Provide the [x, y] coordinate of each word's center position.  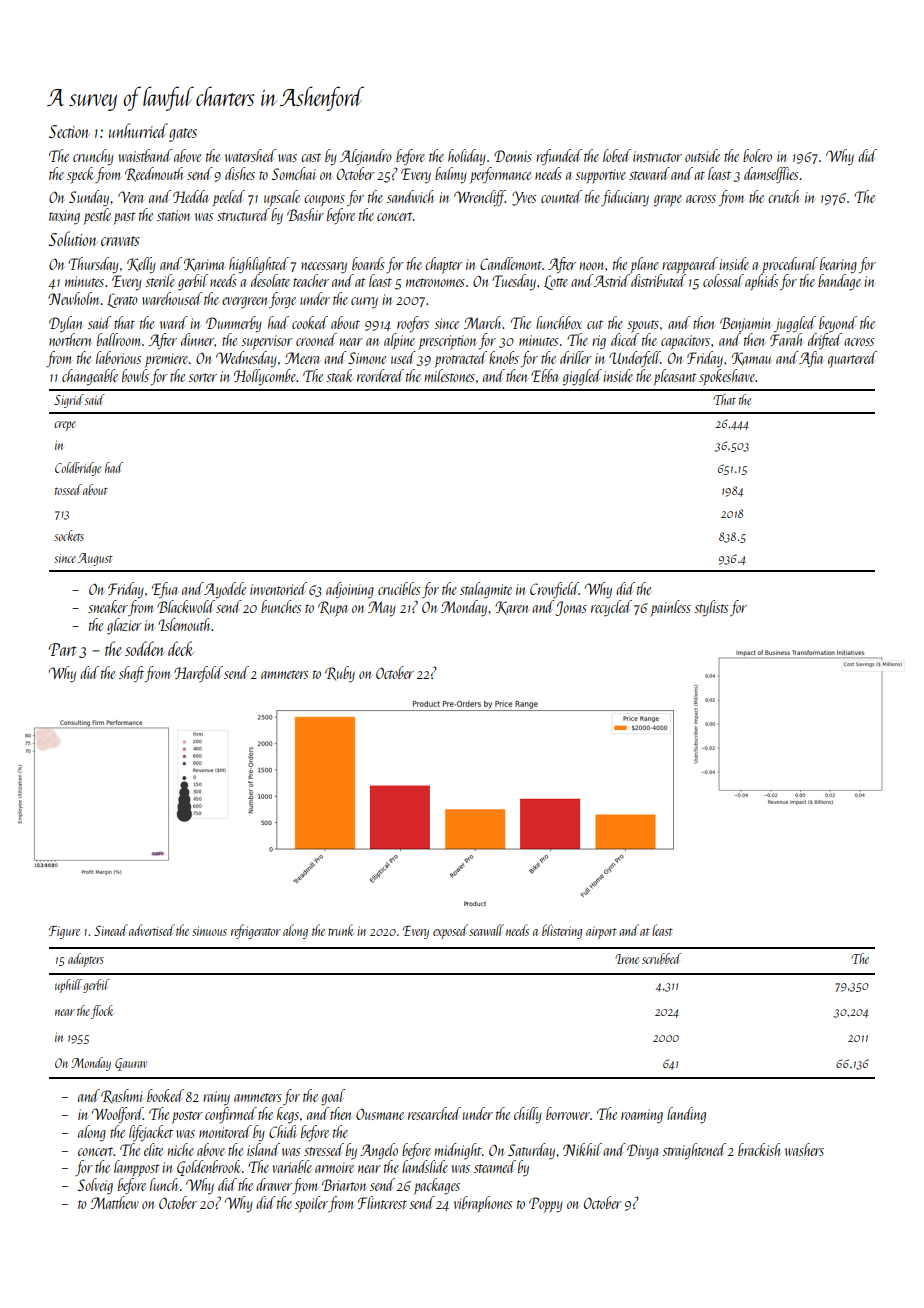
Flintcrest [382, 1202]
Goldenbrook [209, 1168]
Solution [72, 238]
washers [804, 1149]
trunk [340, 930]
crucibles [399, 588]
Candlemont [511, 263]
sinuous [209, 931]
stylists [711, 608]
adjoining [350, 590]
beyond [838, 324]
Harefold [198, 674]
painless [670, 608]
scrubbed [662, 958]
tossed [68, 489]
